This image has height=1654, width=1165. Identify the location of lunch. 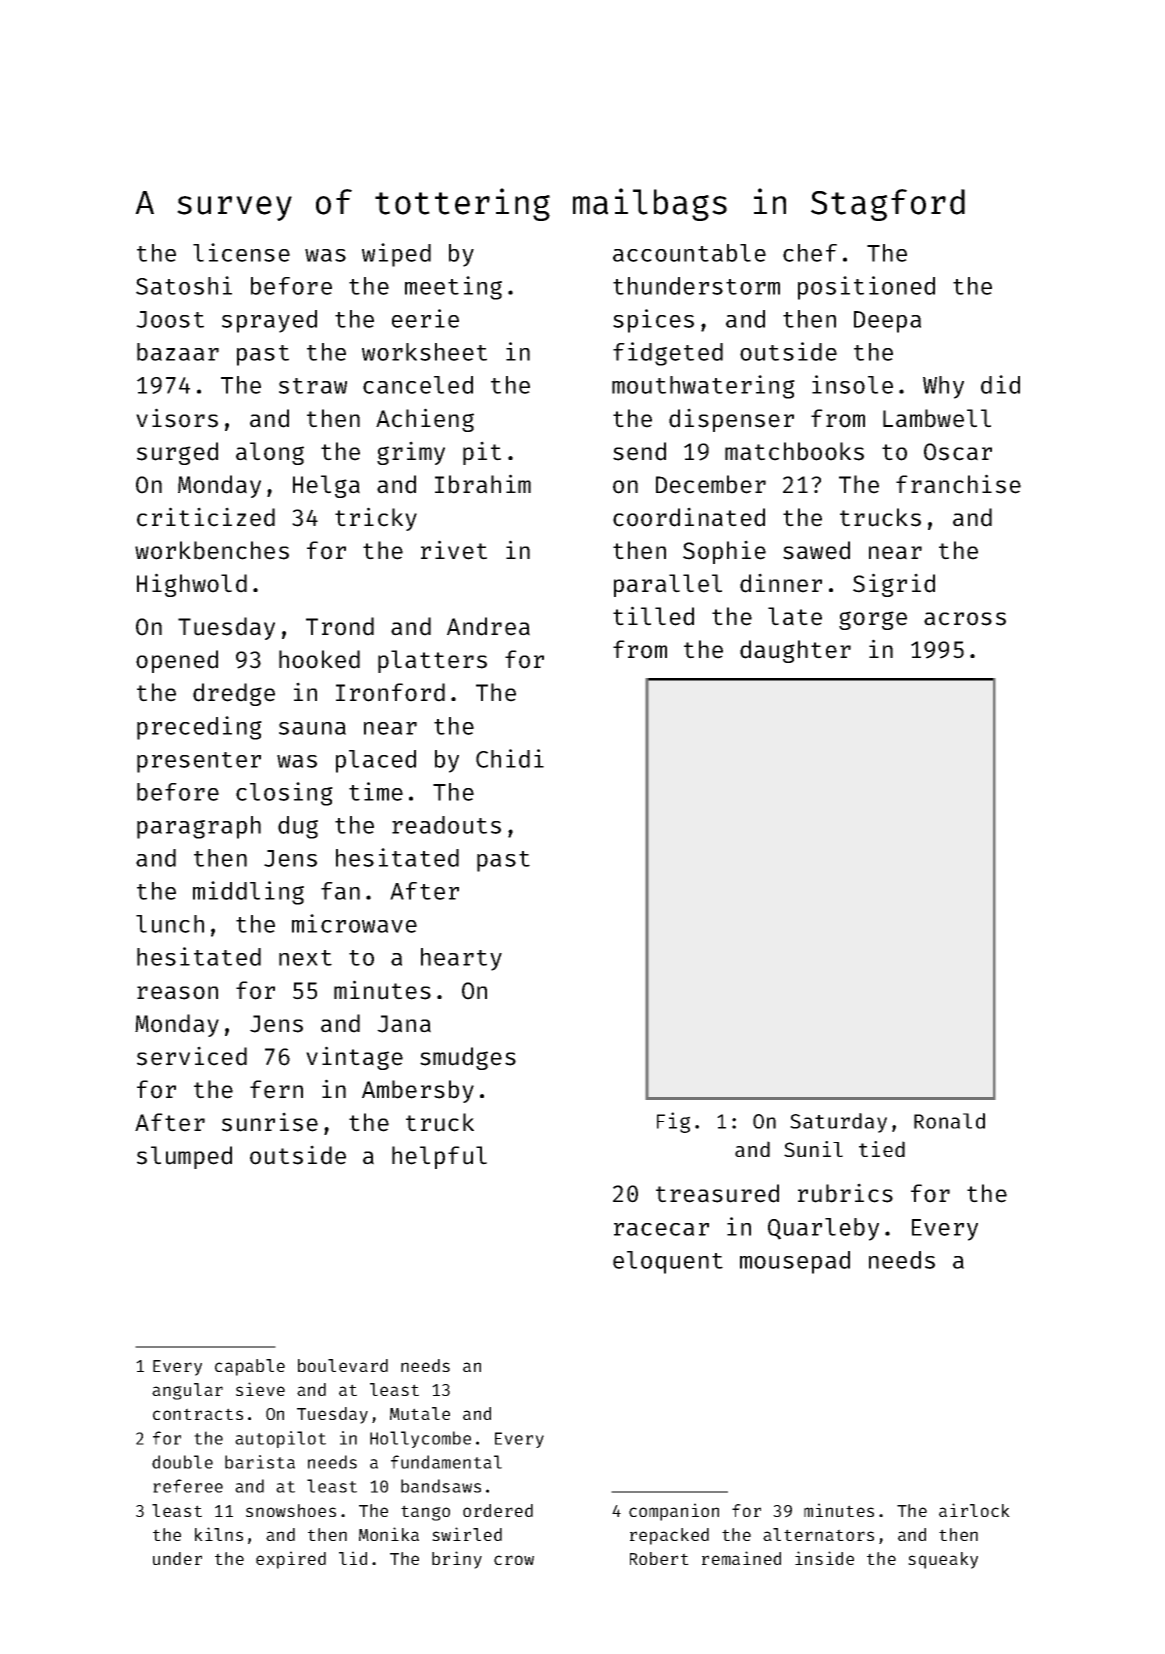
(170, 924).
